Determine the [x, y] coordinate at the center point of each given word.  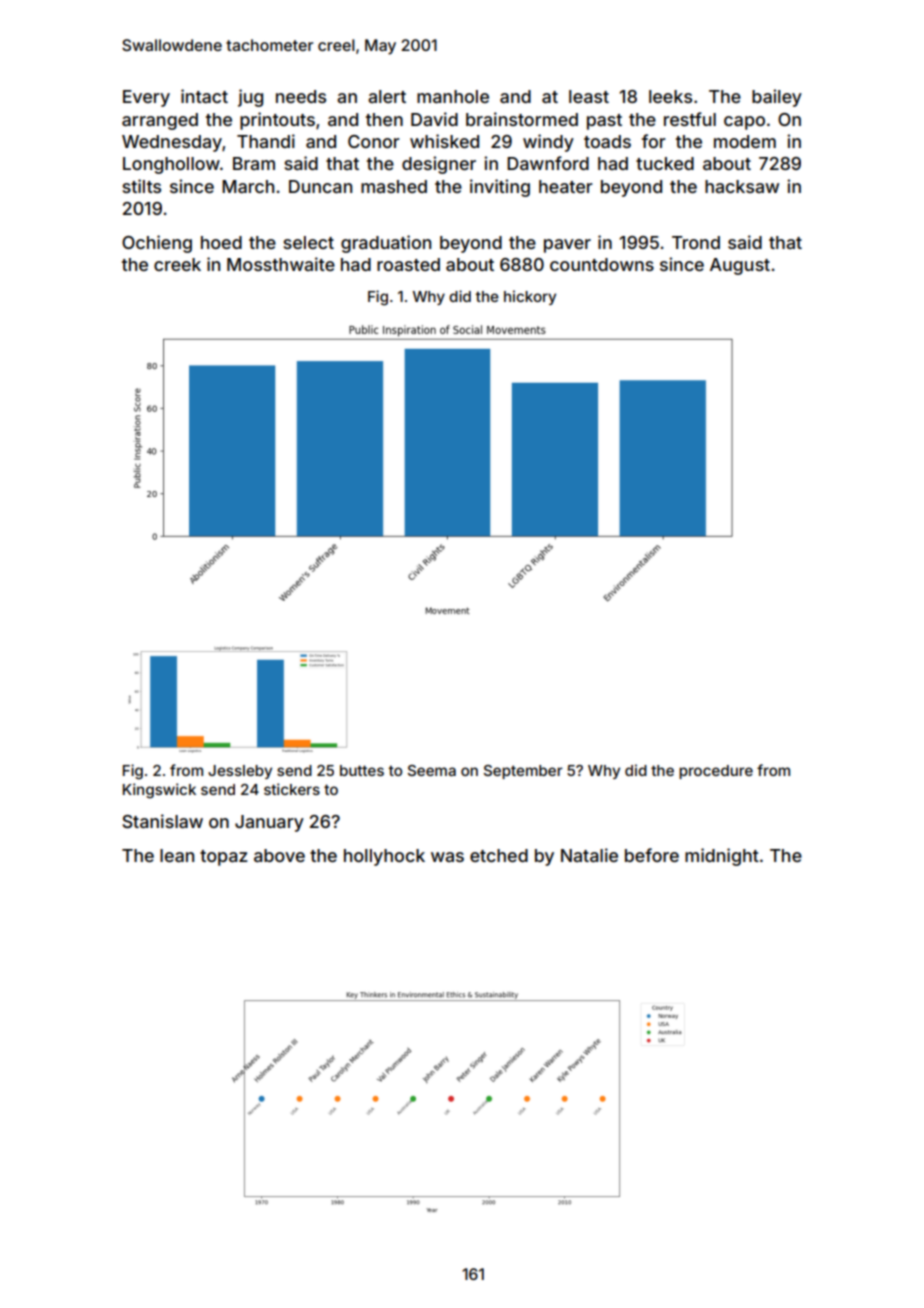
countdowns [602, 264]
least [589, 96]
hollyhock [384, 857]
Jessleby [240, 772]
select [308, 242]
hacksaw [742, 186]
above [279, 855]
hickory [530, 297]
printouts [277, 121]
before [652, 855]
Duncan [320, 186]
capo [744, 123]
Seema [432, 770]
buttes [362, 770]
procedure [716, 772]
